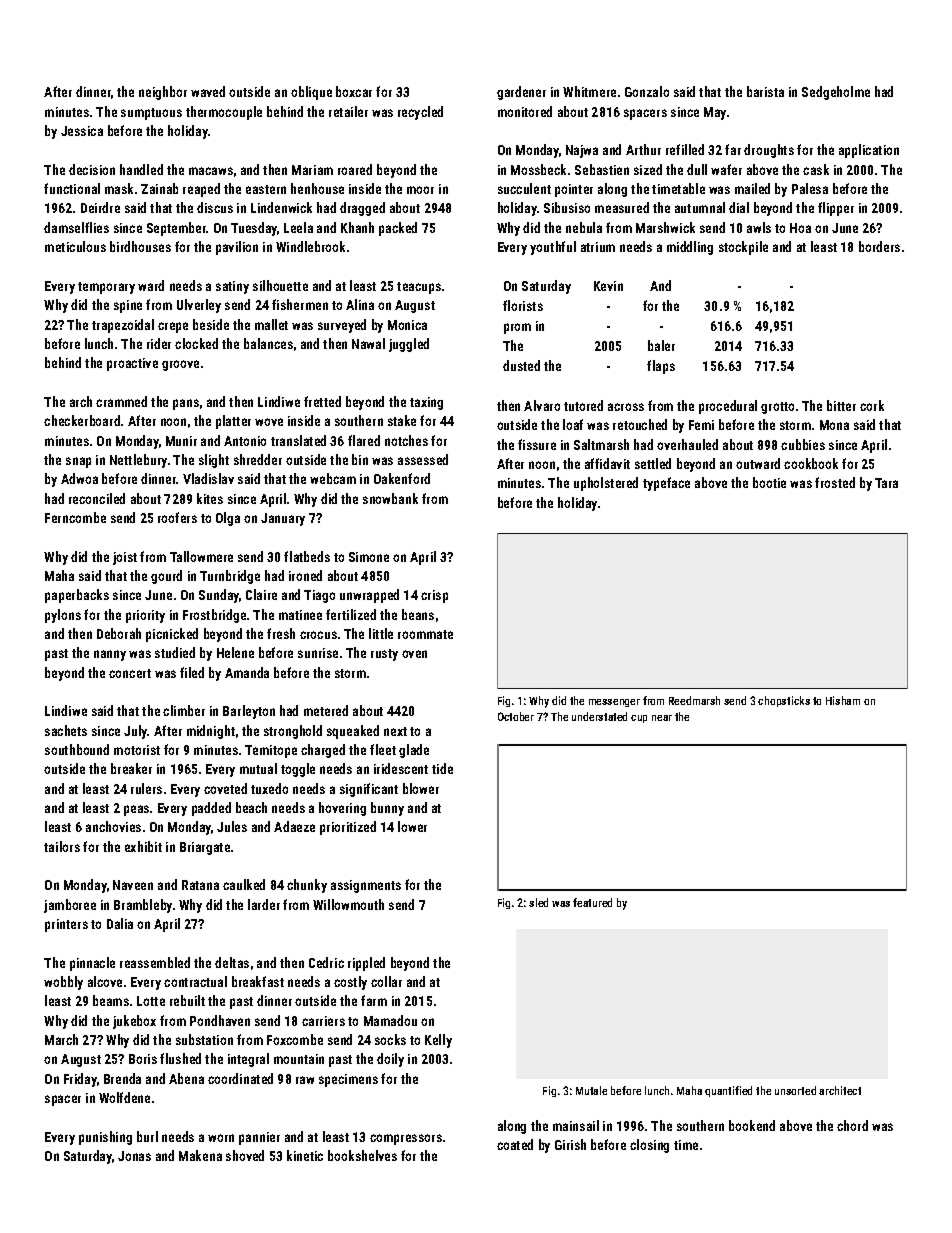 This document has width=952, height=1233. I want to click on Hisham, so click(843, 700).
